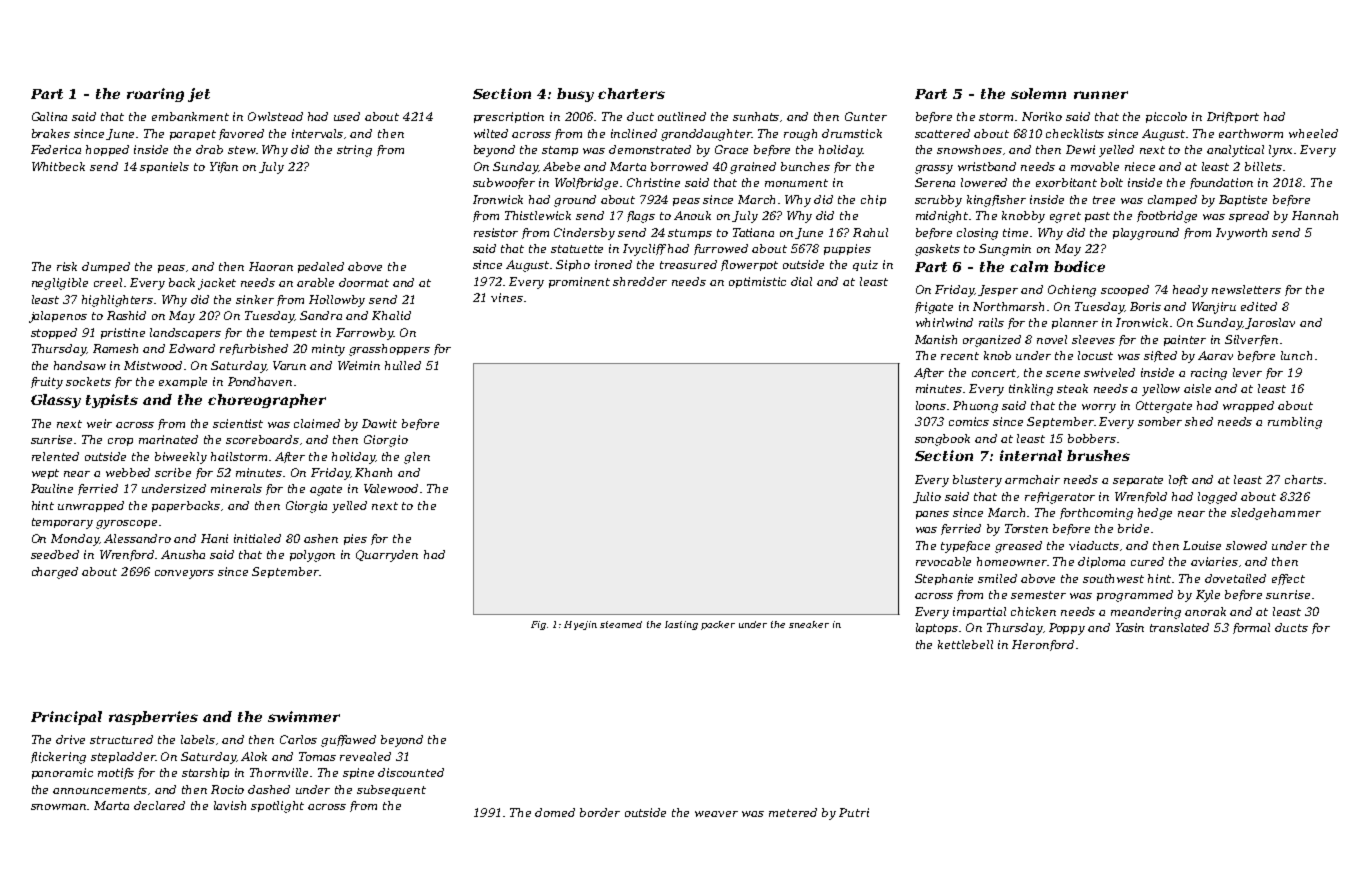 This document has height=887, width=1372. I want to click on Manish, so click(936, 339).
